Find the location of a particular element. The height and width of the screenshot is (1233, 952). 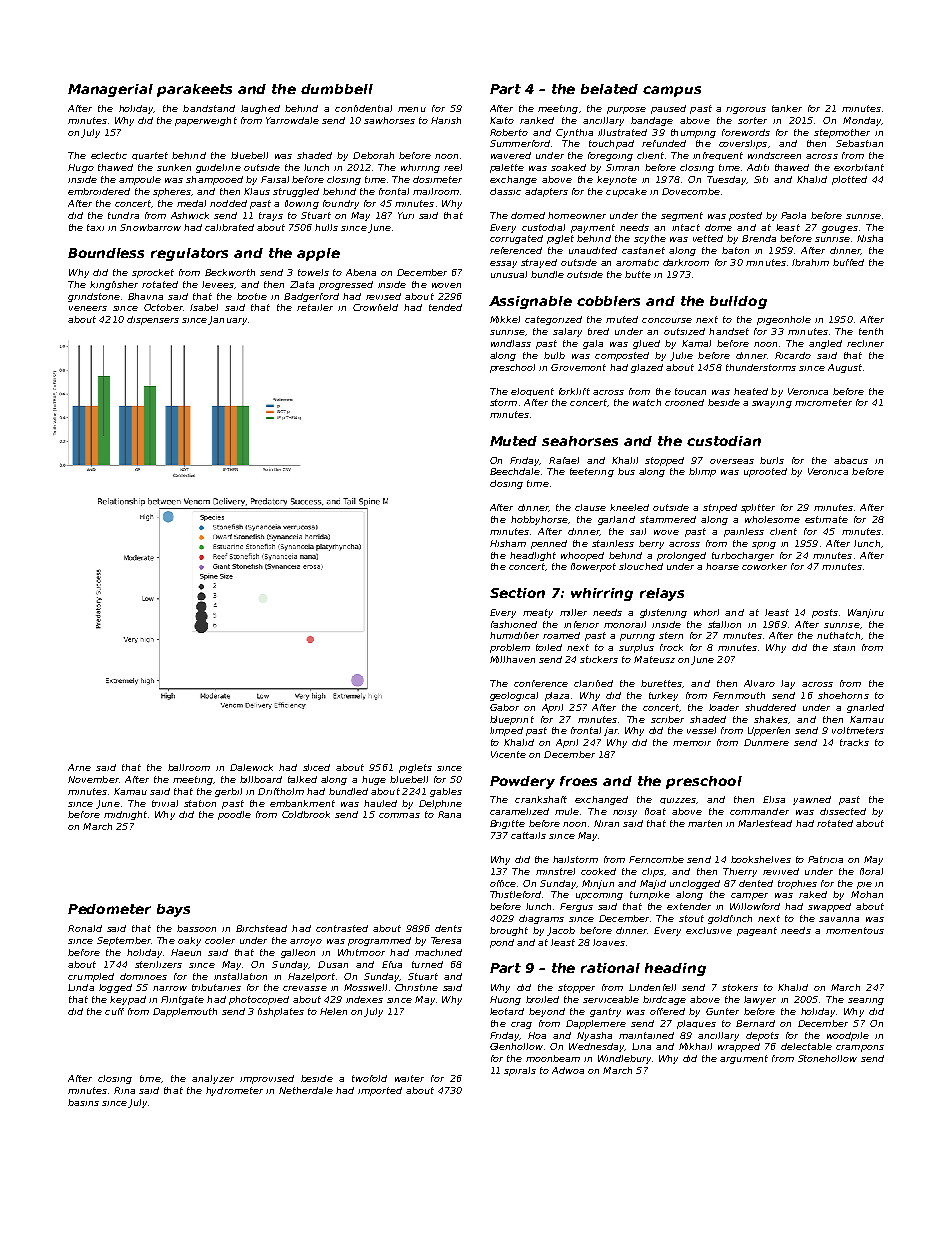

veneers is located at coordinates (88, 308).
